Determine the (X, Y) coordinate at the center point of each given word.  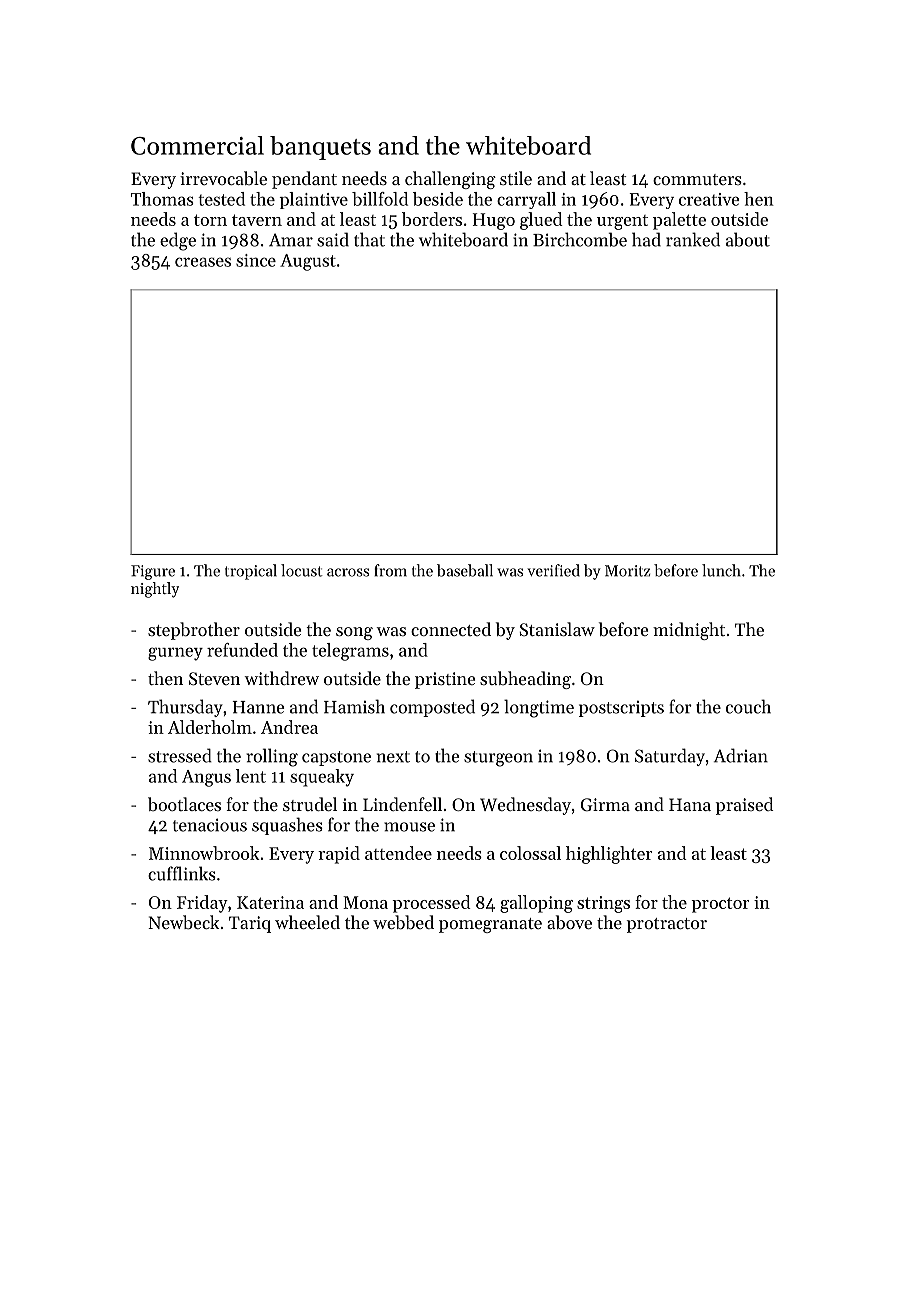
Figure (153, 572)
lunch (721, 570)
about (748, 239)
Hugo (494, 221)
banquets (320, 148)
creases (203, 262)
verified (553, 570)
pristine (445, 680)
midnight (689, 631)
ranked (693, 239)
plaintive (314, 200)
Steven (214, 678)
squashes (287, 826)
